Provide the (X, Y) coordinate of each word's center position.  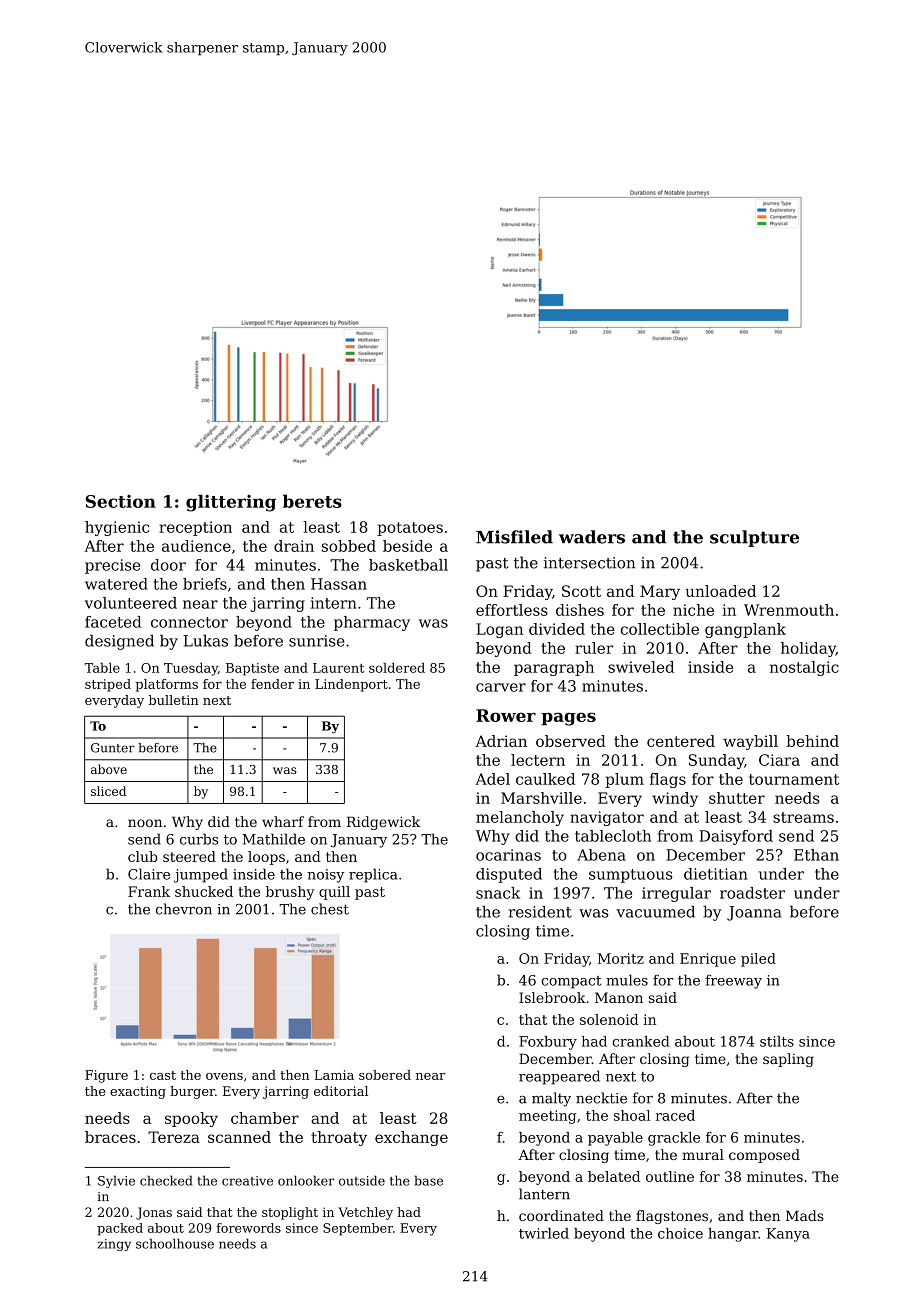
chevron (184, 909)
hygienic (117, 528)
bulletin (174, 700)
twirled (544, 1233)
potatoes (410, 529)
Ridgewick (383, 823)
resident (540, 911)
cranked (640, 1041)
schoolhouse (175, 1243)
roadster (752, 893)
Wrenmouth (789, 610)
